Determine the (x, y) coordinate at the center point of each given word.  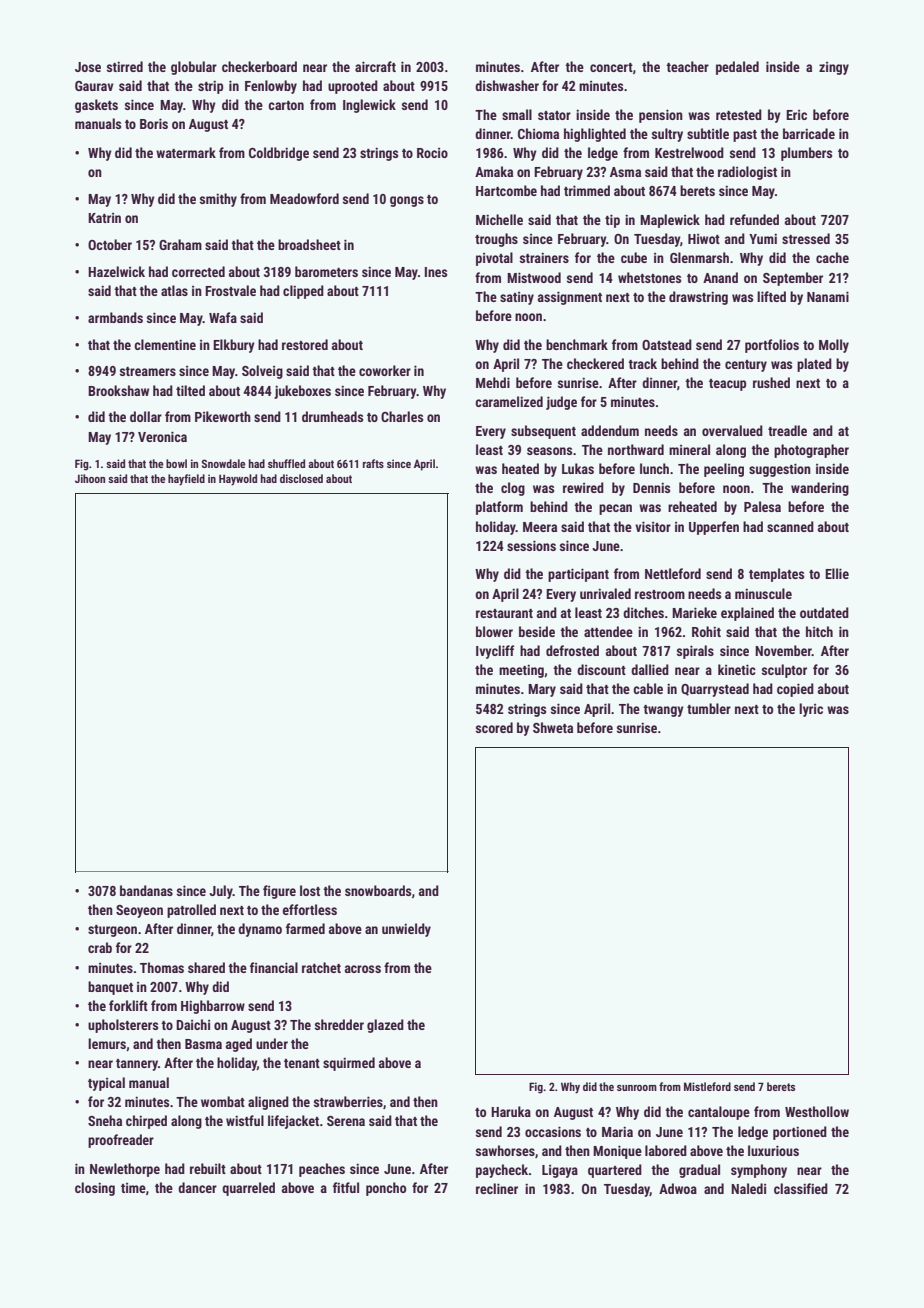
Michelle (499, 219)
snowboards (378, 890)
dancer (197, 1187)
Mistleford (707, 1086)
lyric (811, 710)
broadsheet (309, 244)
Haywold (238, 480)
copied (795, 690)
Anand (720, 277)
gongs (407, 201)
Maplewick (670, 221)
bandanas (146, 890)
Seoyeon (139, 911)
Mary (542, 690)
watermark (186, 152)
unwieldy (406, 930)
